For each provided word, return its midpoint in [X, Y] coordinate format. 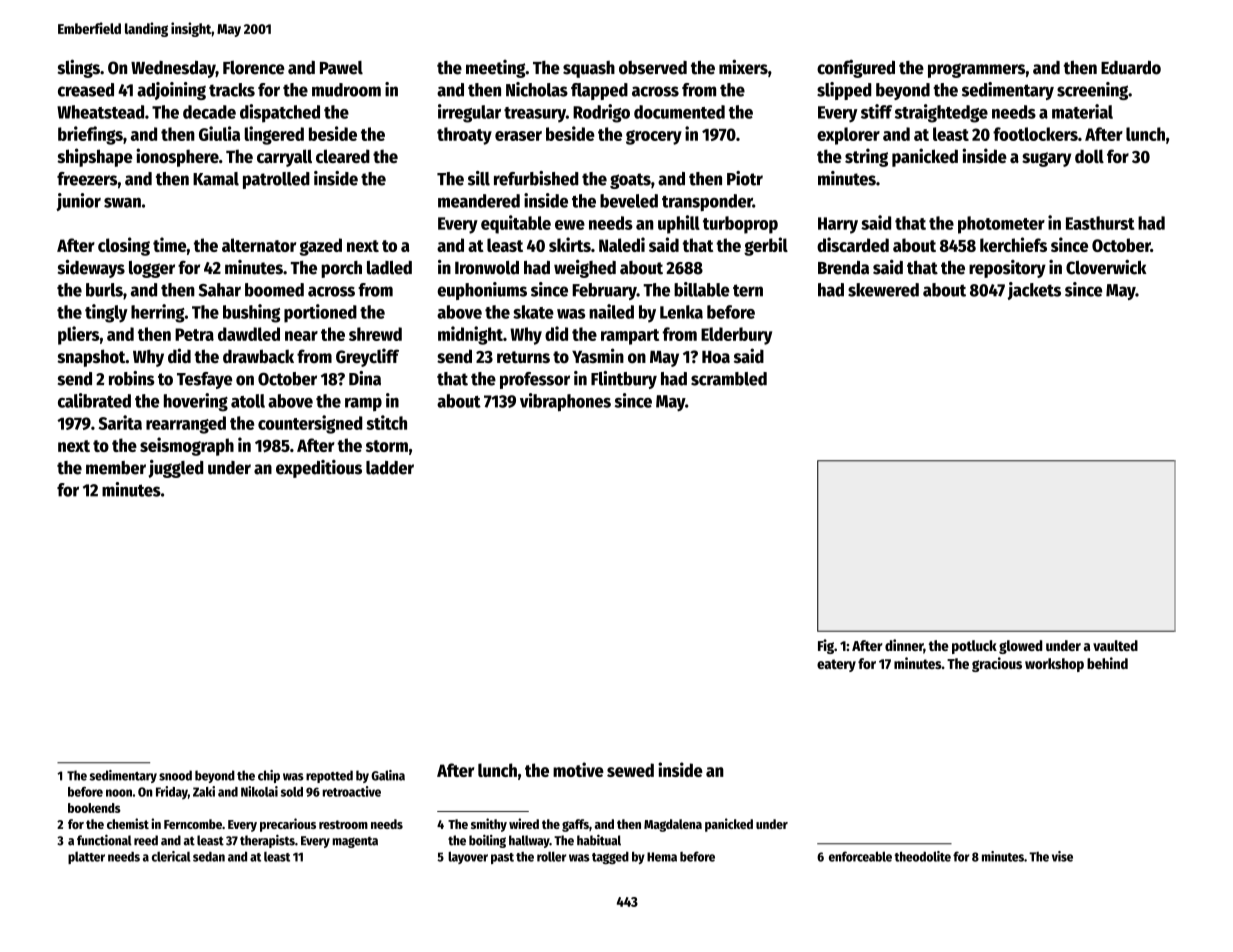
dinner [904, 646]
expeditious [319, 469]
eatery [836, 665]
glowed [1020, 647]
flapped [599, 91]
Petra [194, 334]
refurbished [536, 178]
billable [702, 289]
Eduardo [1131, 68]
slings [78, 68]
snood [175, 775]
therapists [267, 841]
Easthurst [1100, 223]
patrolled [276, 180]
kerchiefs [1013, 244]
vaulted [1115, 645]
